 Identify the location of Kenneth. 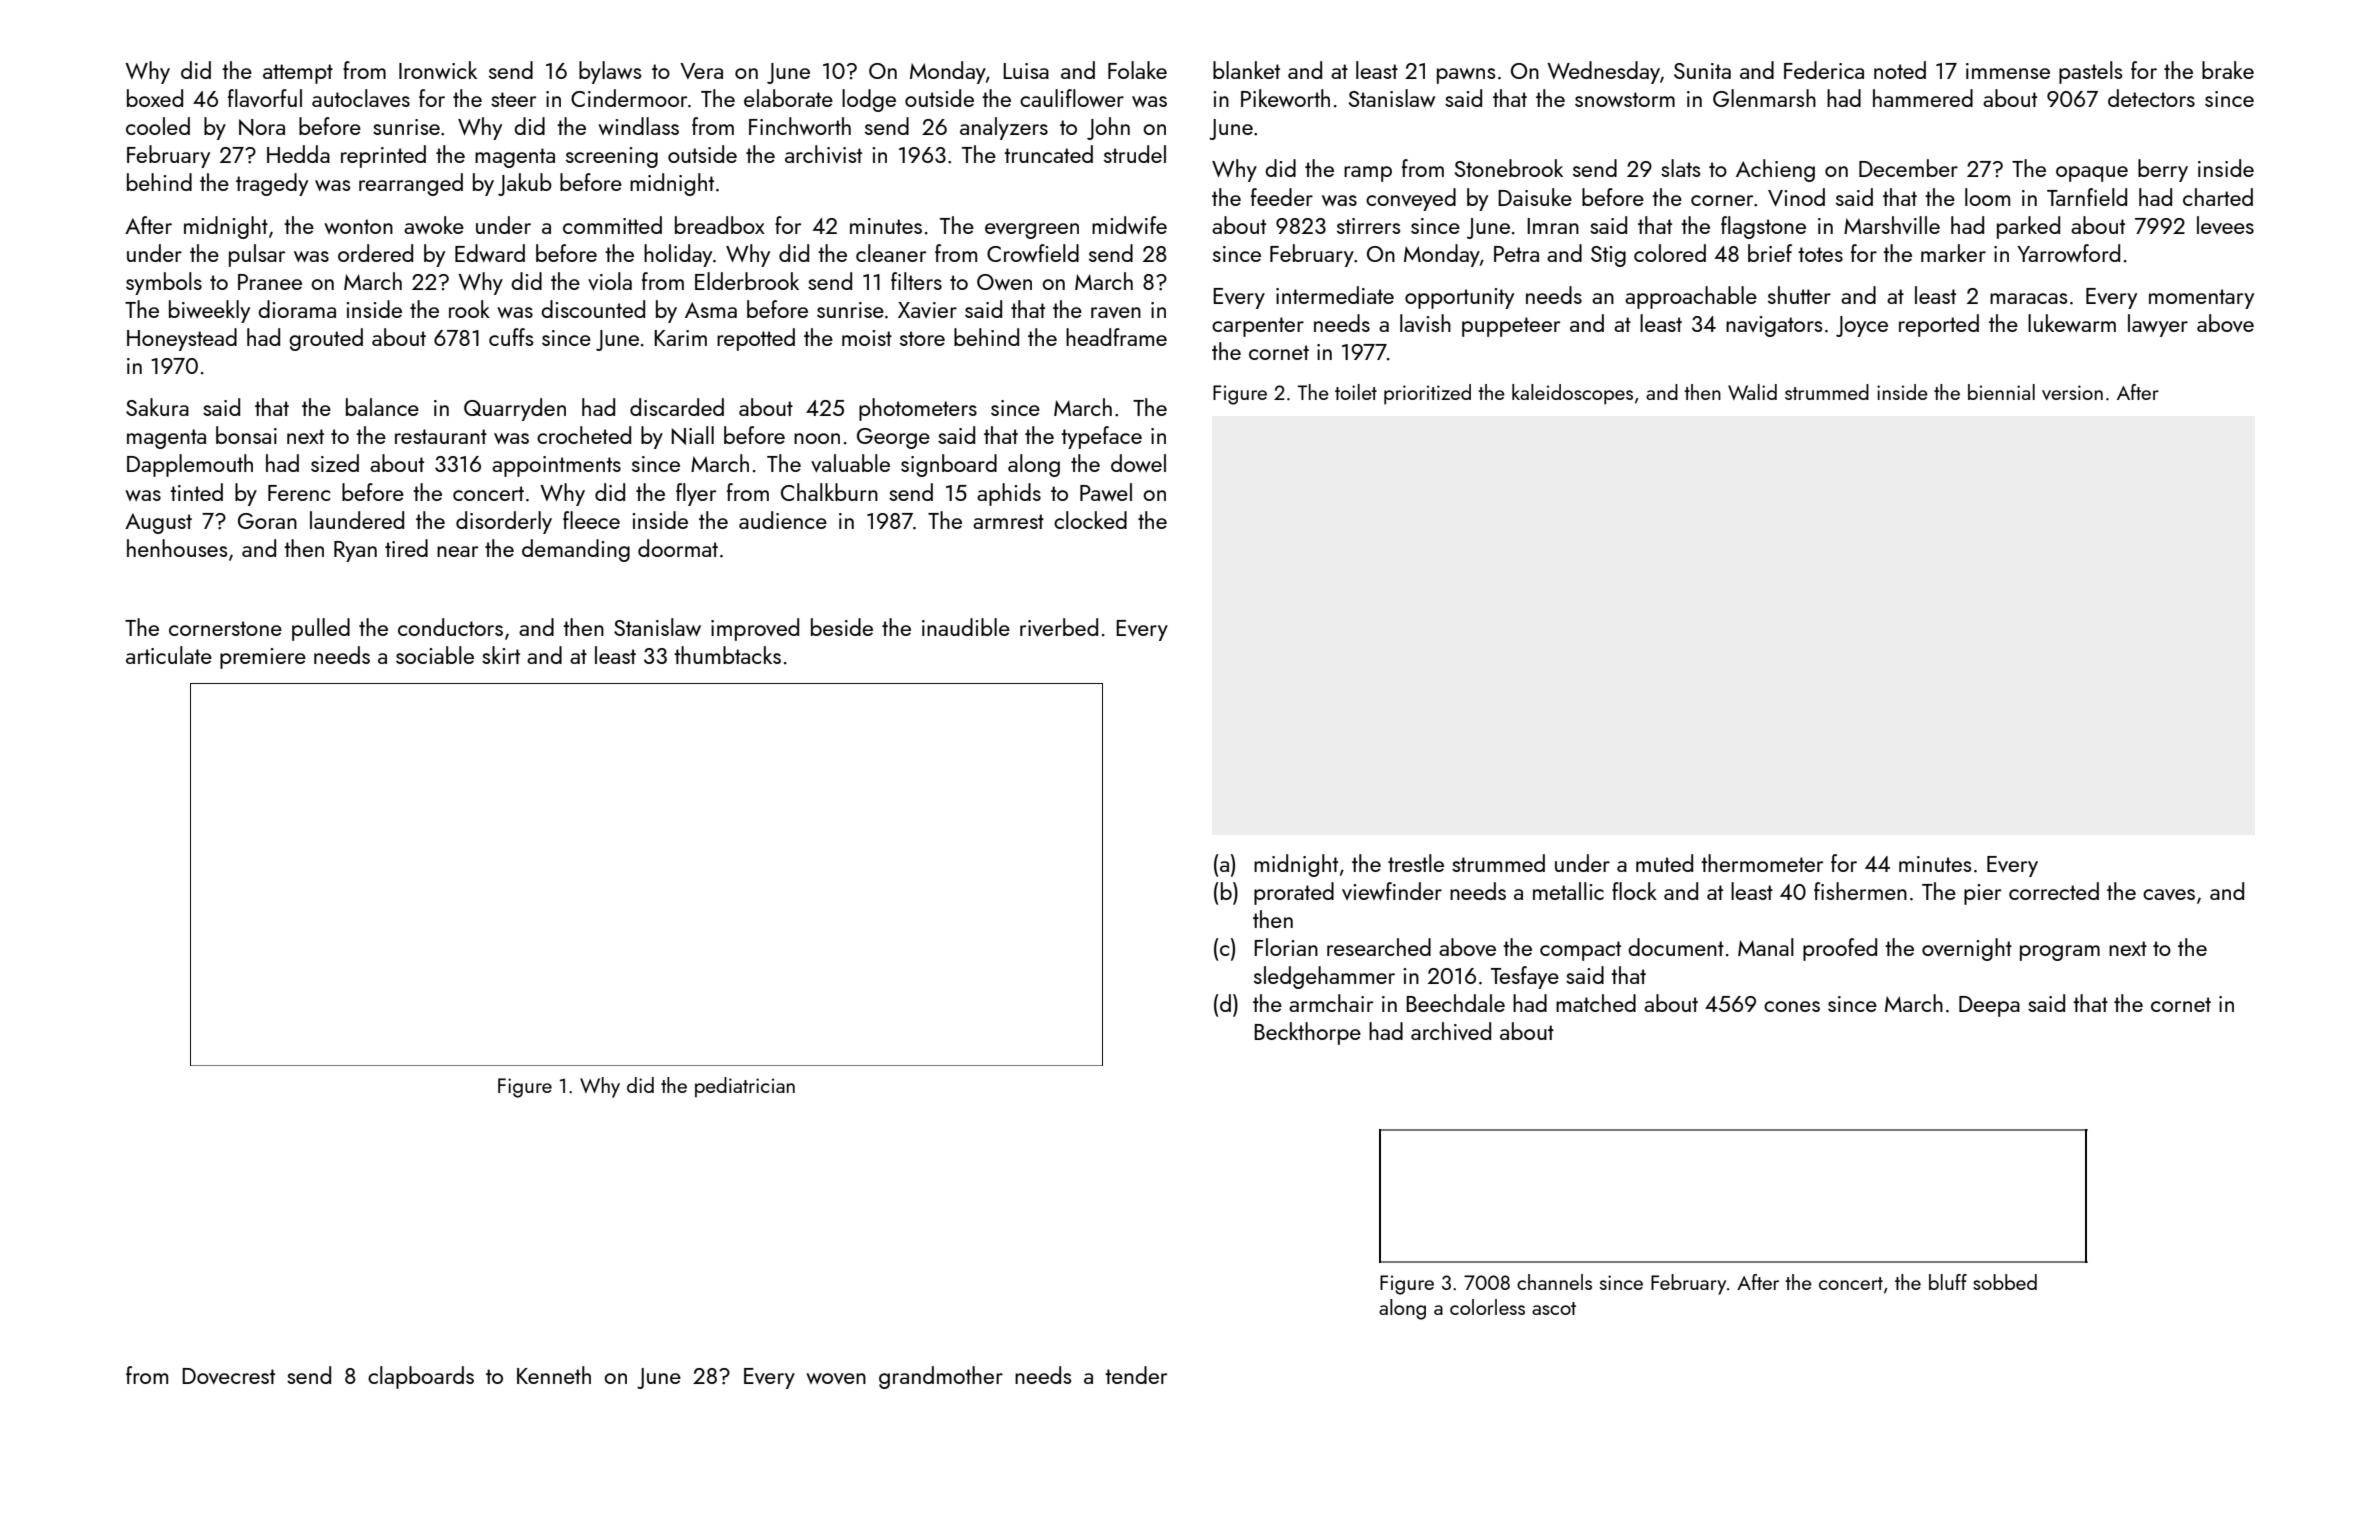
(554, 1375).
